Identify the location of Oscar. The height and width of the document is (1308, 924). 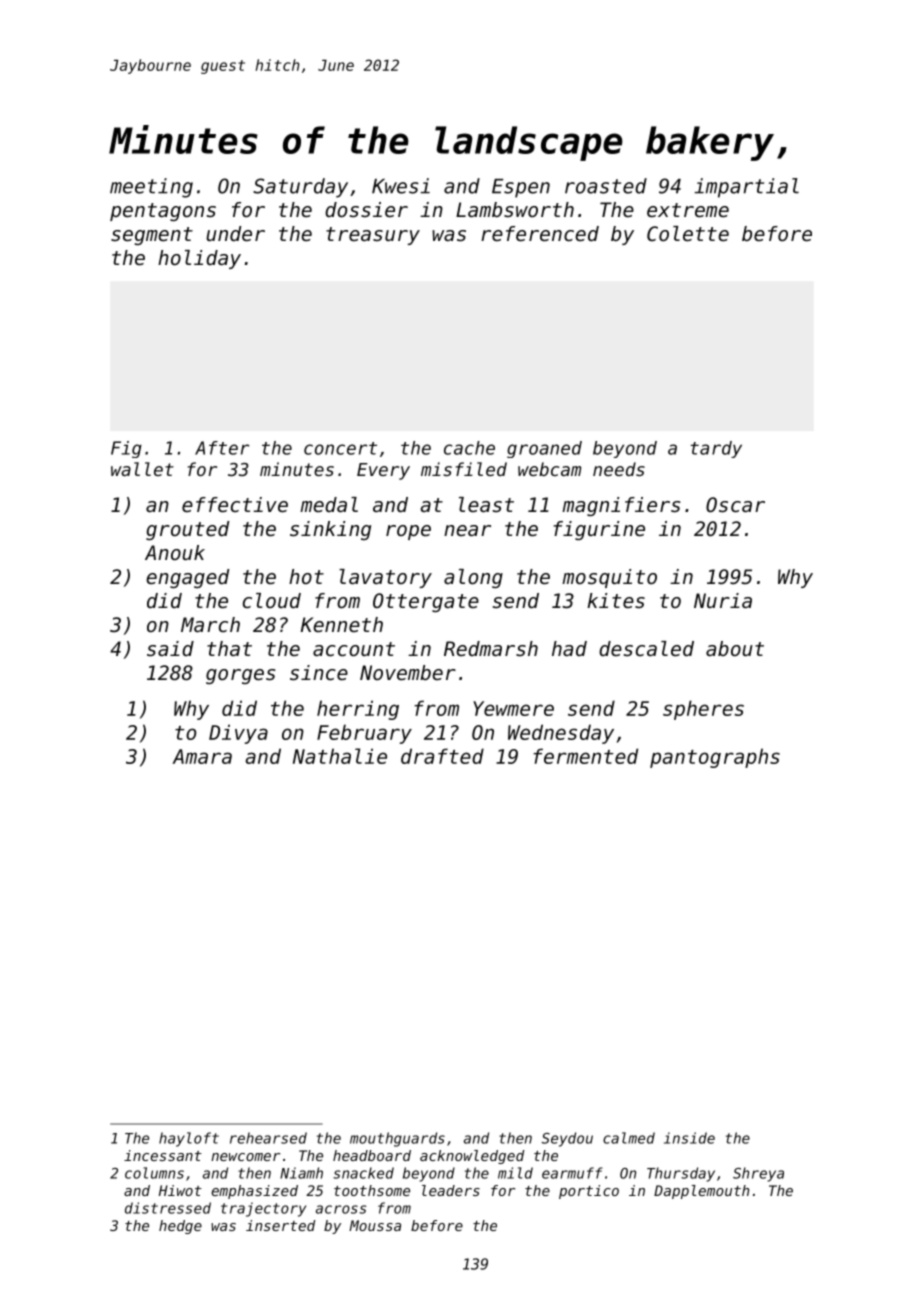
(735, 505).
